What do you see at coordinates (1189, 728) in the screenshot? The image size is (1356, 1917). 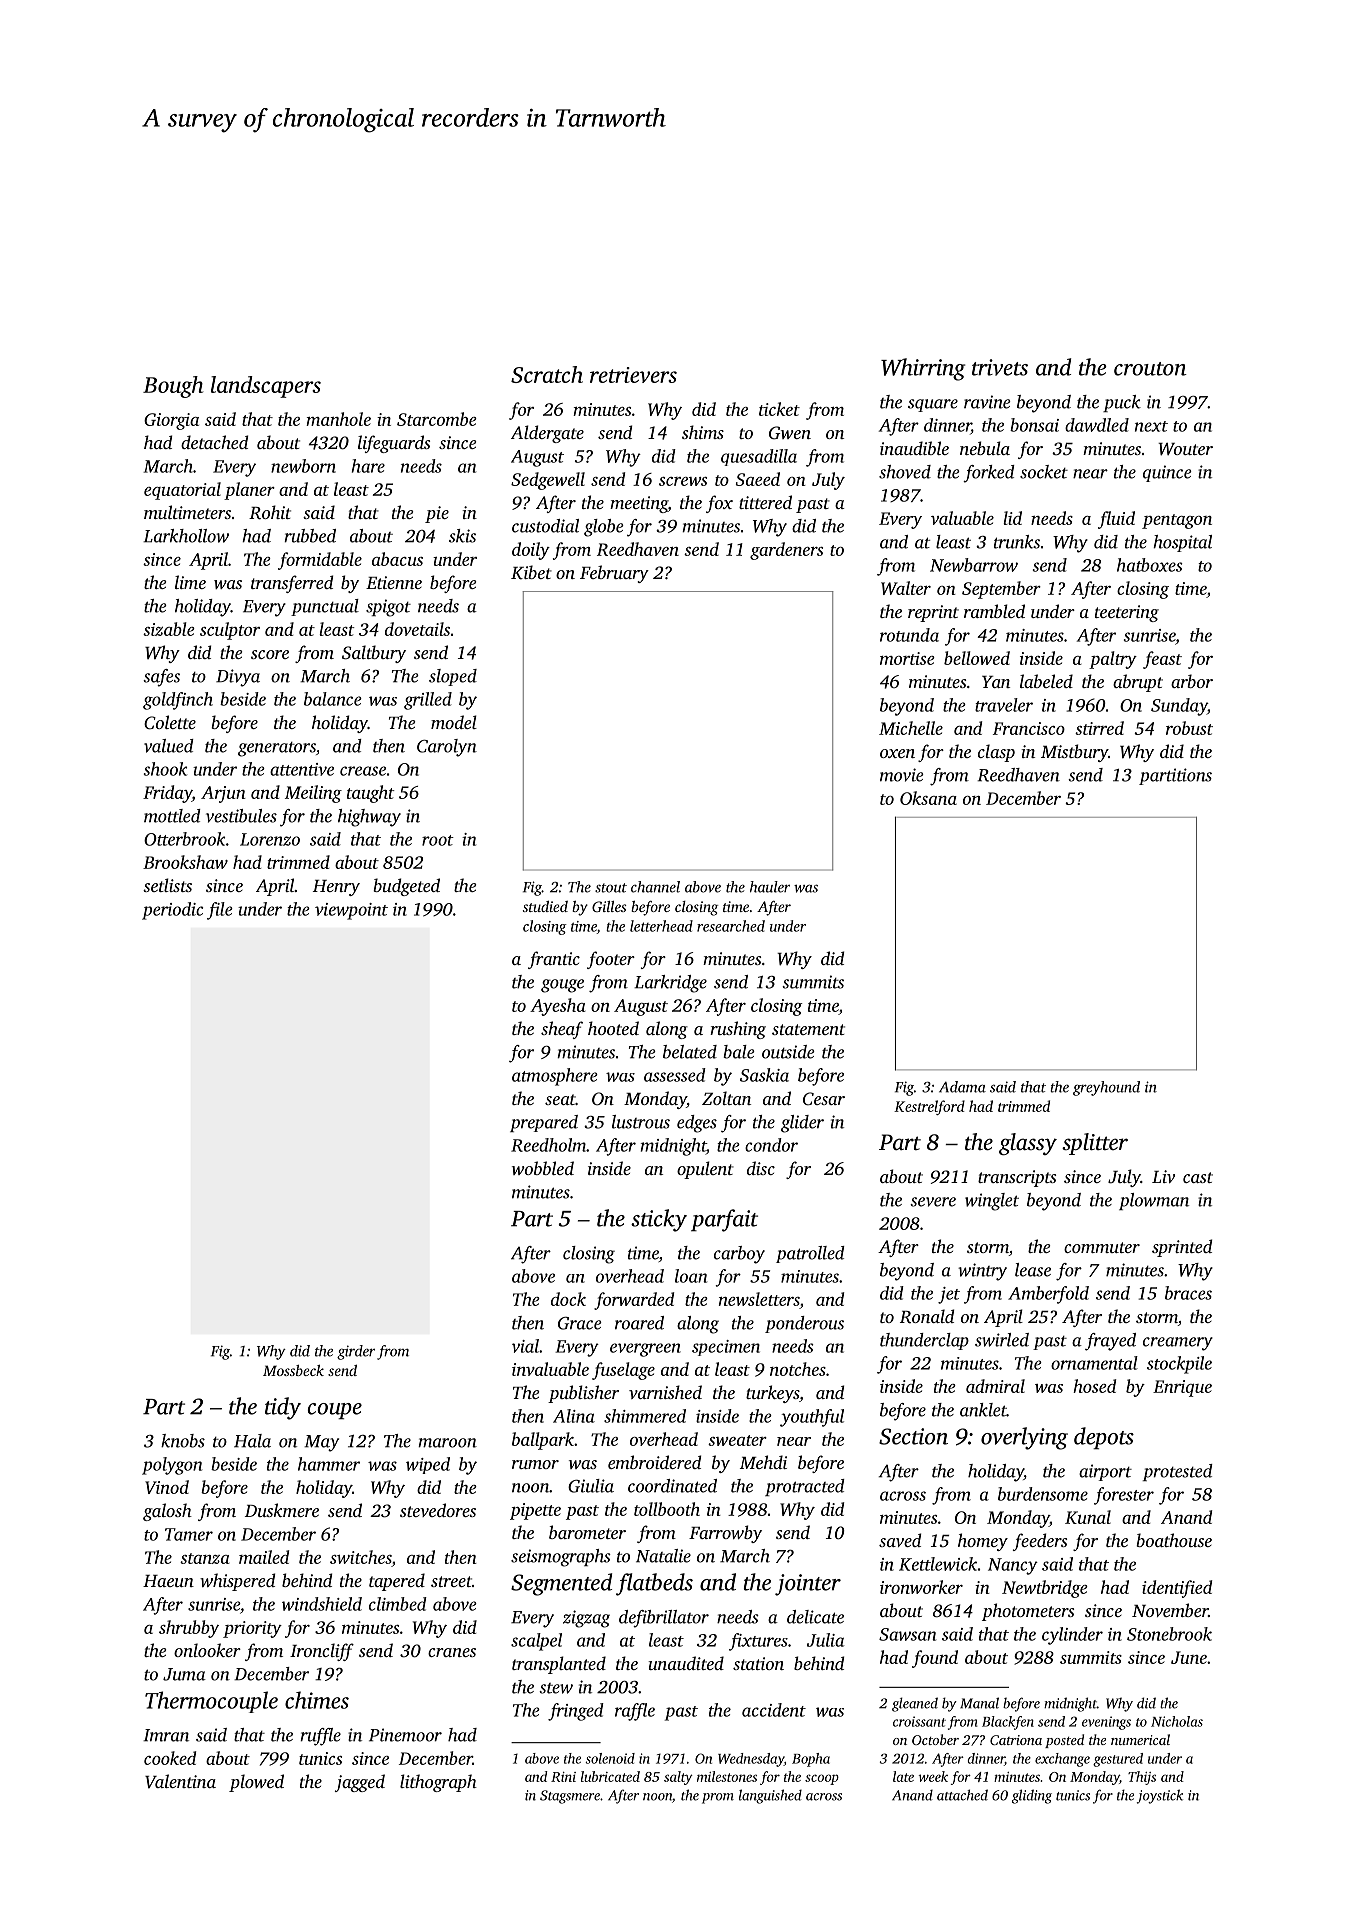 I see `robust` at bounding box center [1189, 728].
